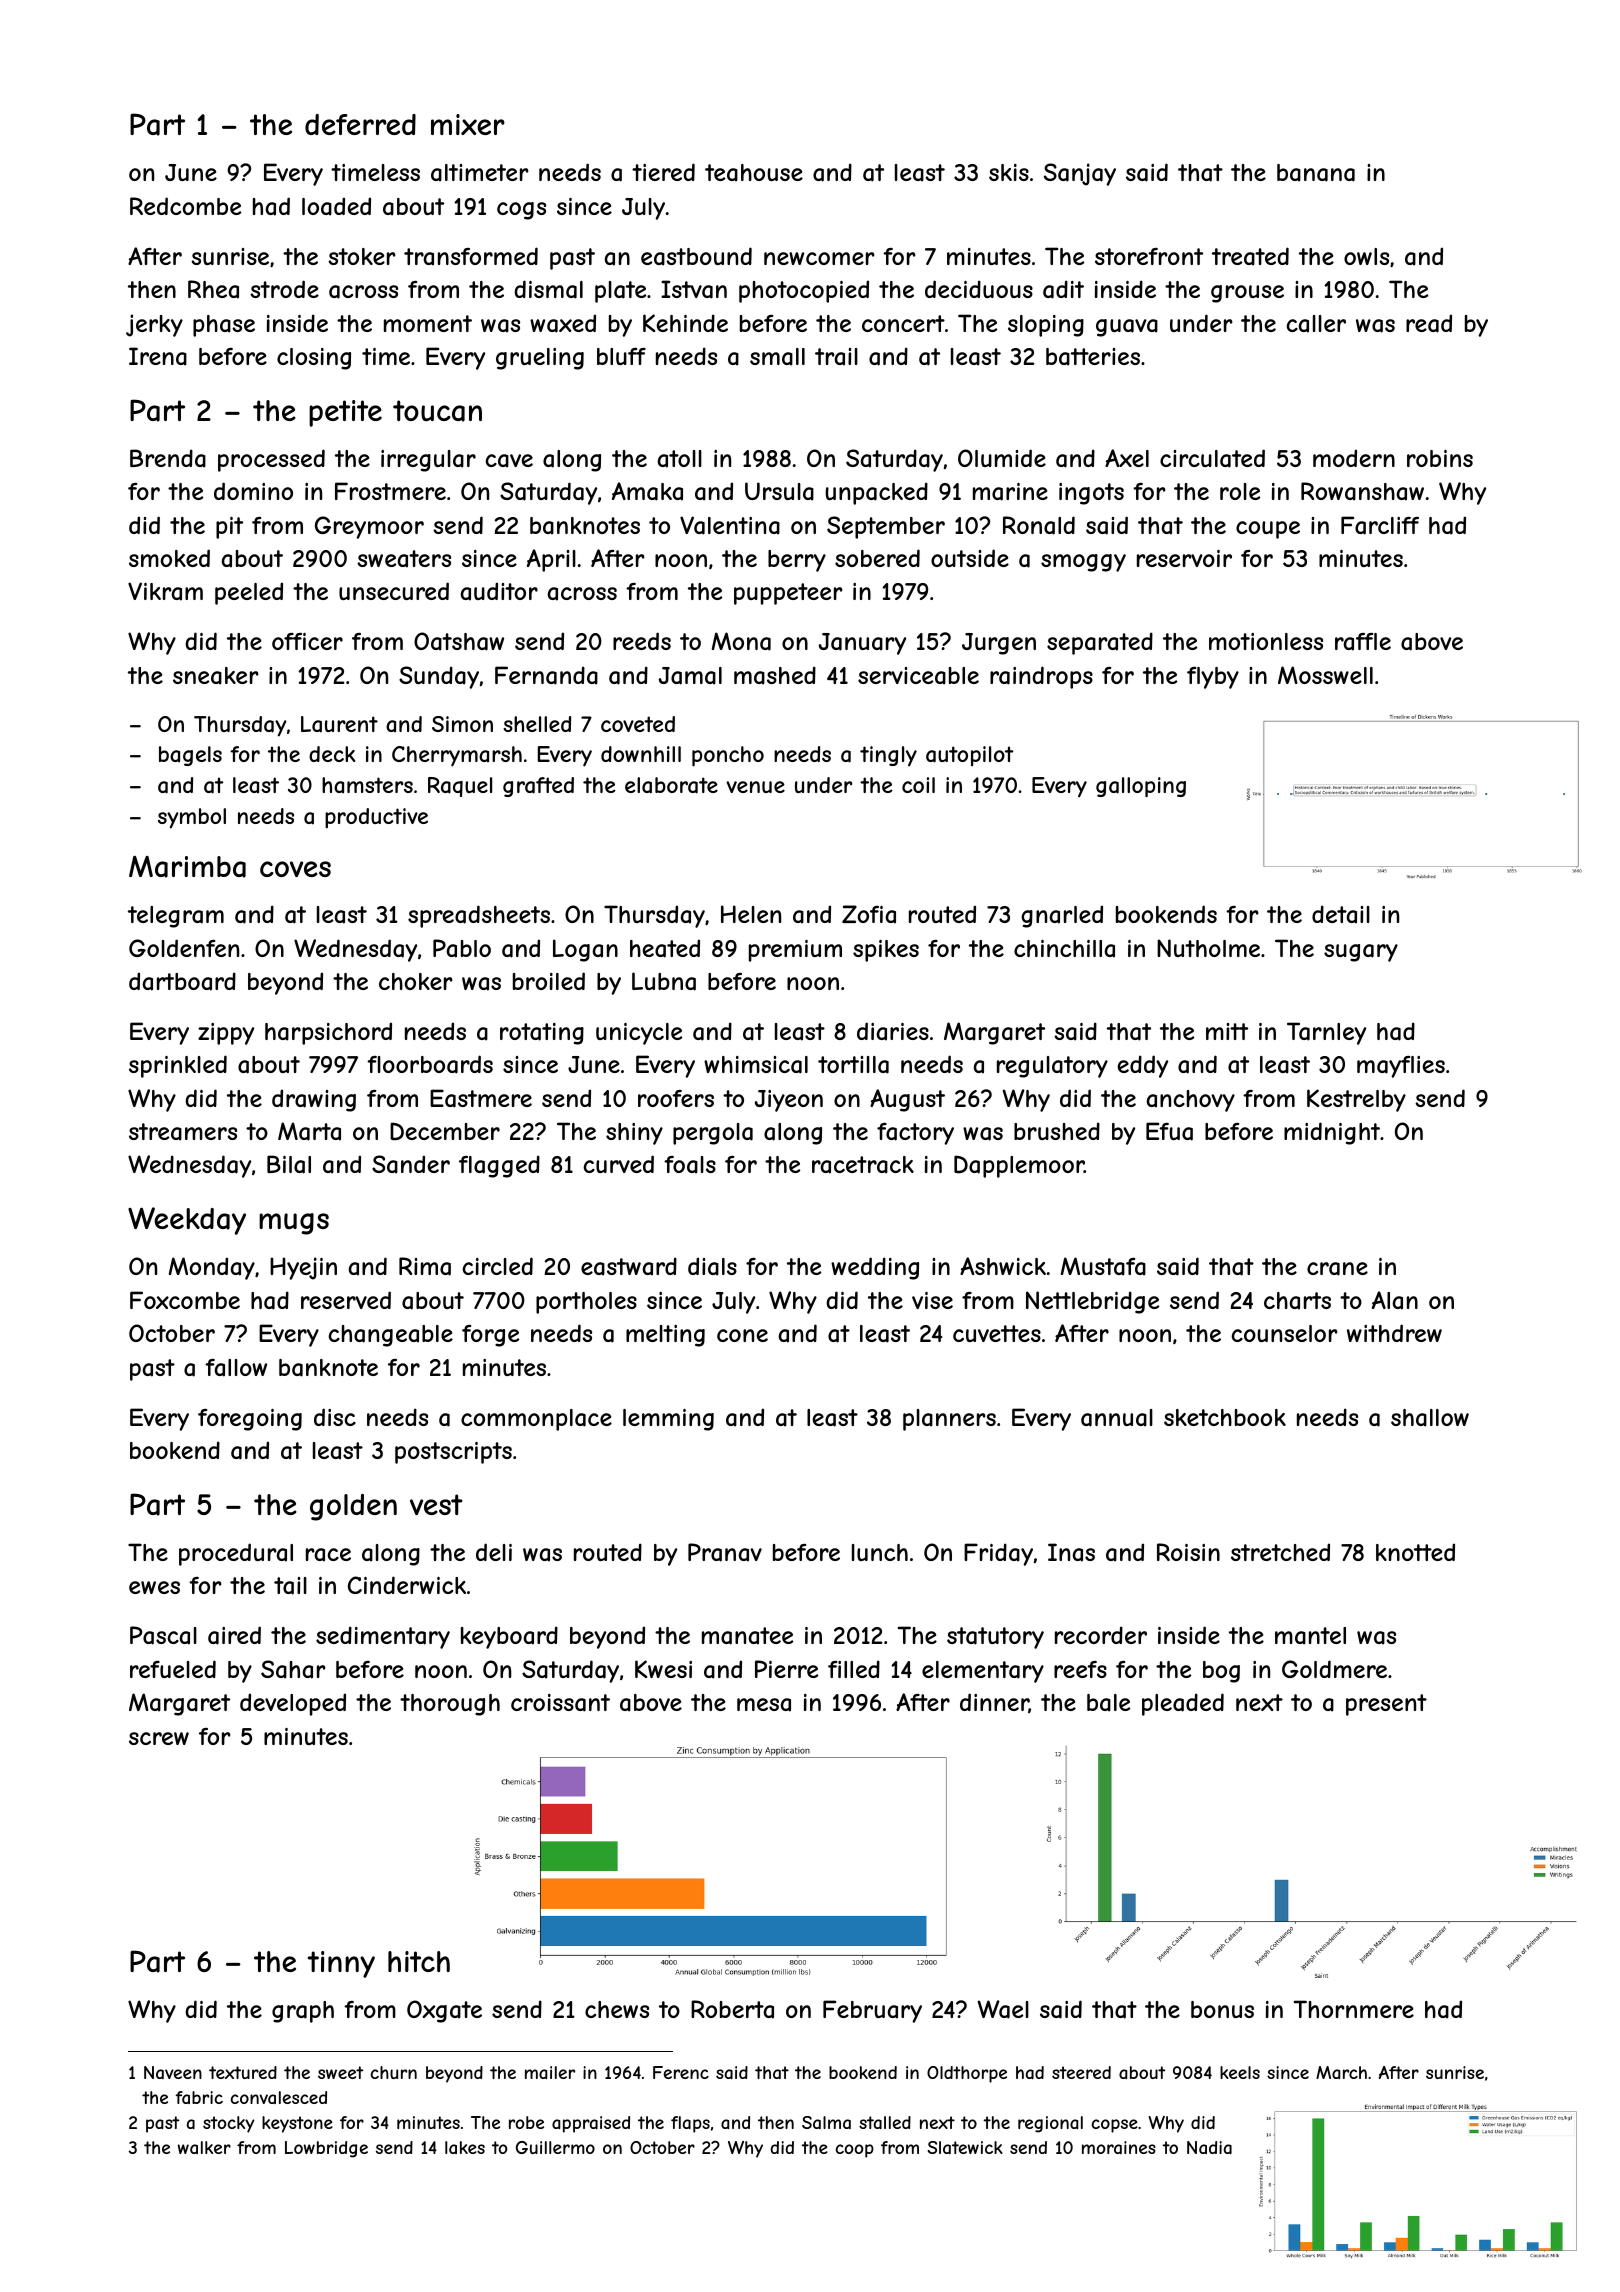  I want to click on sweet, so click(340, 2072).
